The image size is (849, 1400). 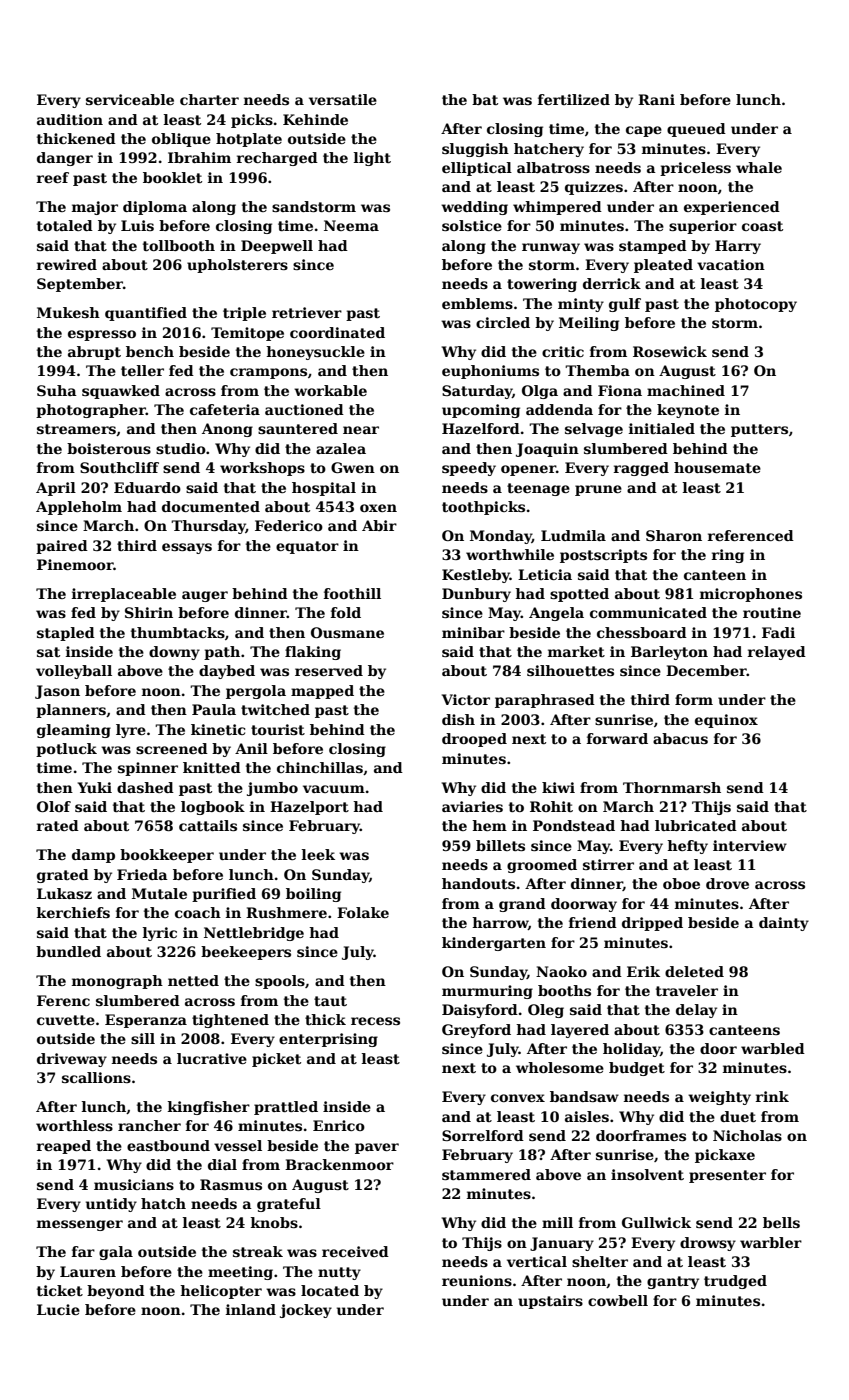 What do you see at coordinates (205, 596) in the screenshot?
I see `auger` at bounding box center [205, 596].
